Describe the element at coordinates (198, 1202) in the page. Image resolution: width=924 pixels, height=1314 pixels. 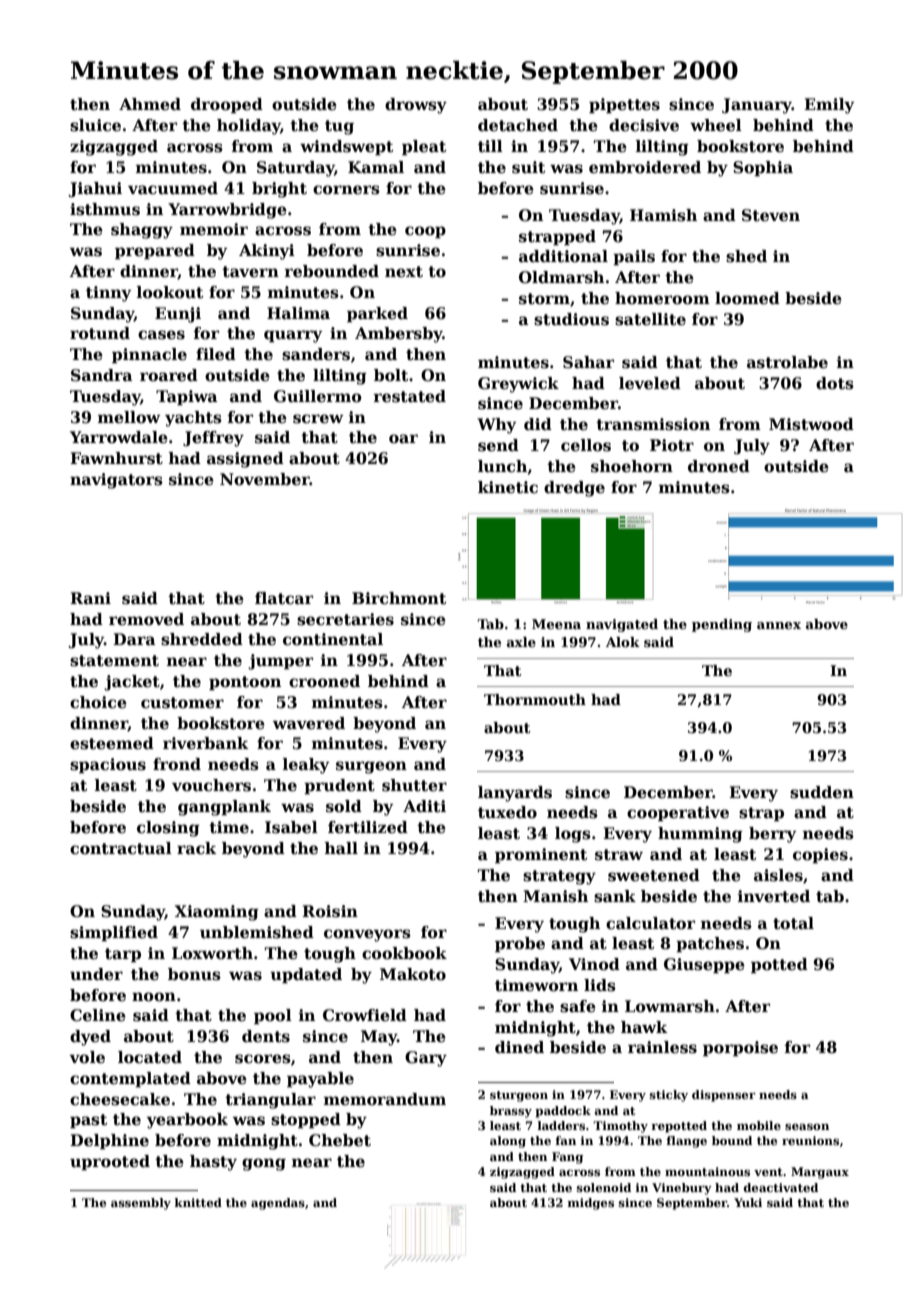
I see `knitted` at that location.
